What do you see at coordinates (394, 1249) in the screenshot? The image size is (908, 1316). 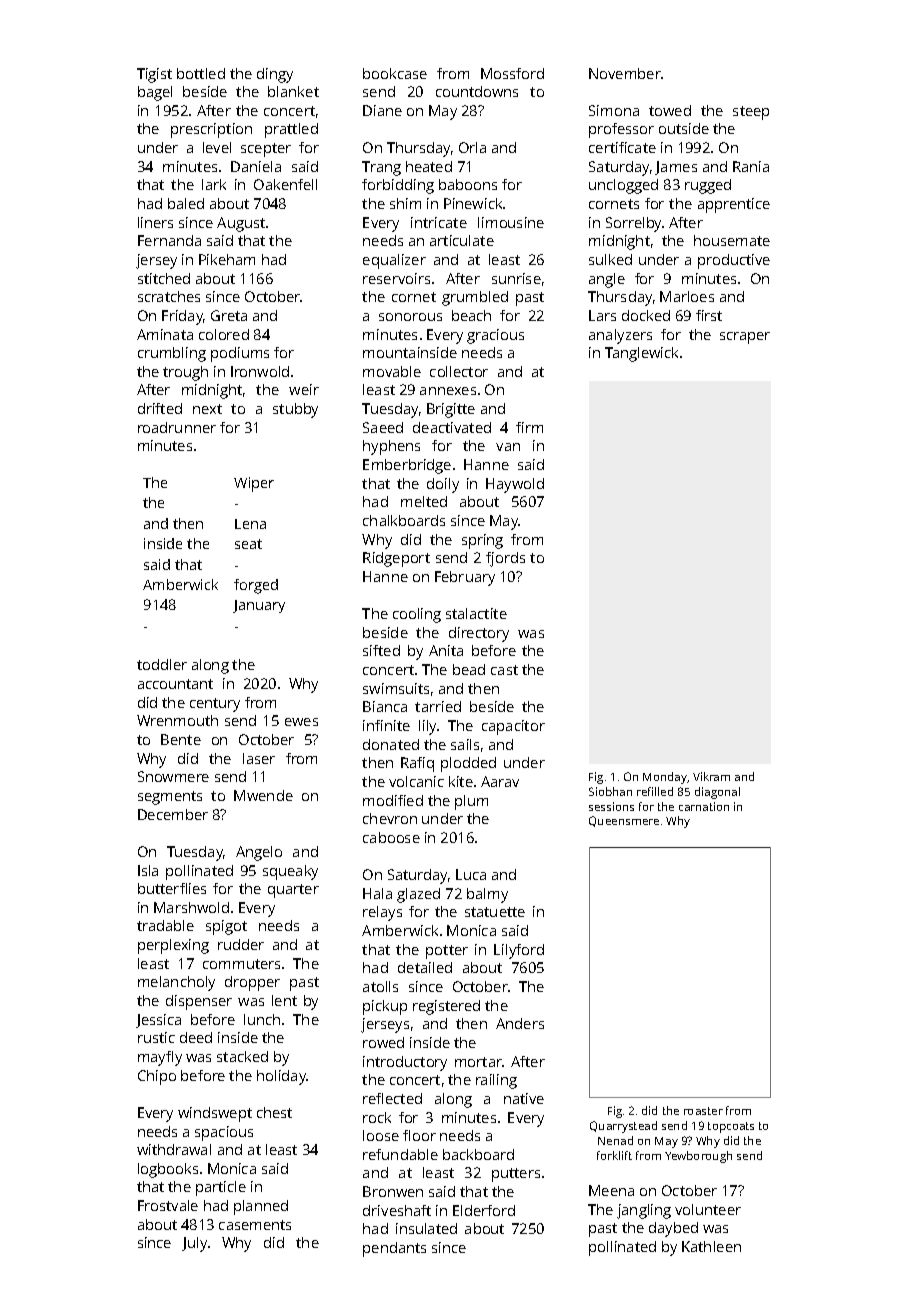 I see `pendants` at bounding box center [394, 1249].
